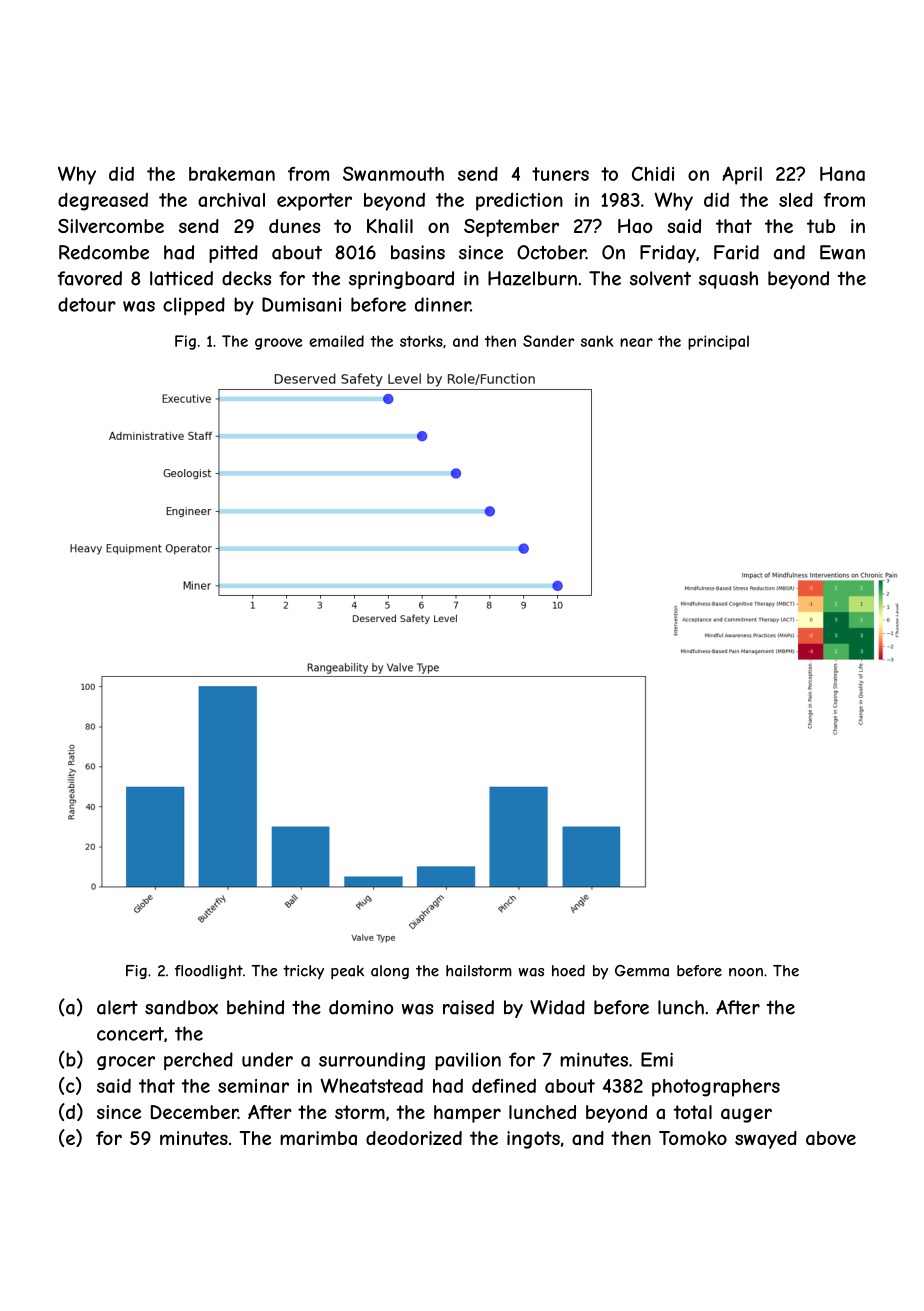 The image size is (924, 1311). What do you see at coordinates (642, 971) in the screenshot?
I see `Gemma` at bounding box center [642, 971].
